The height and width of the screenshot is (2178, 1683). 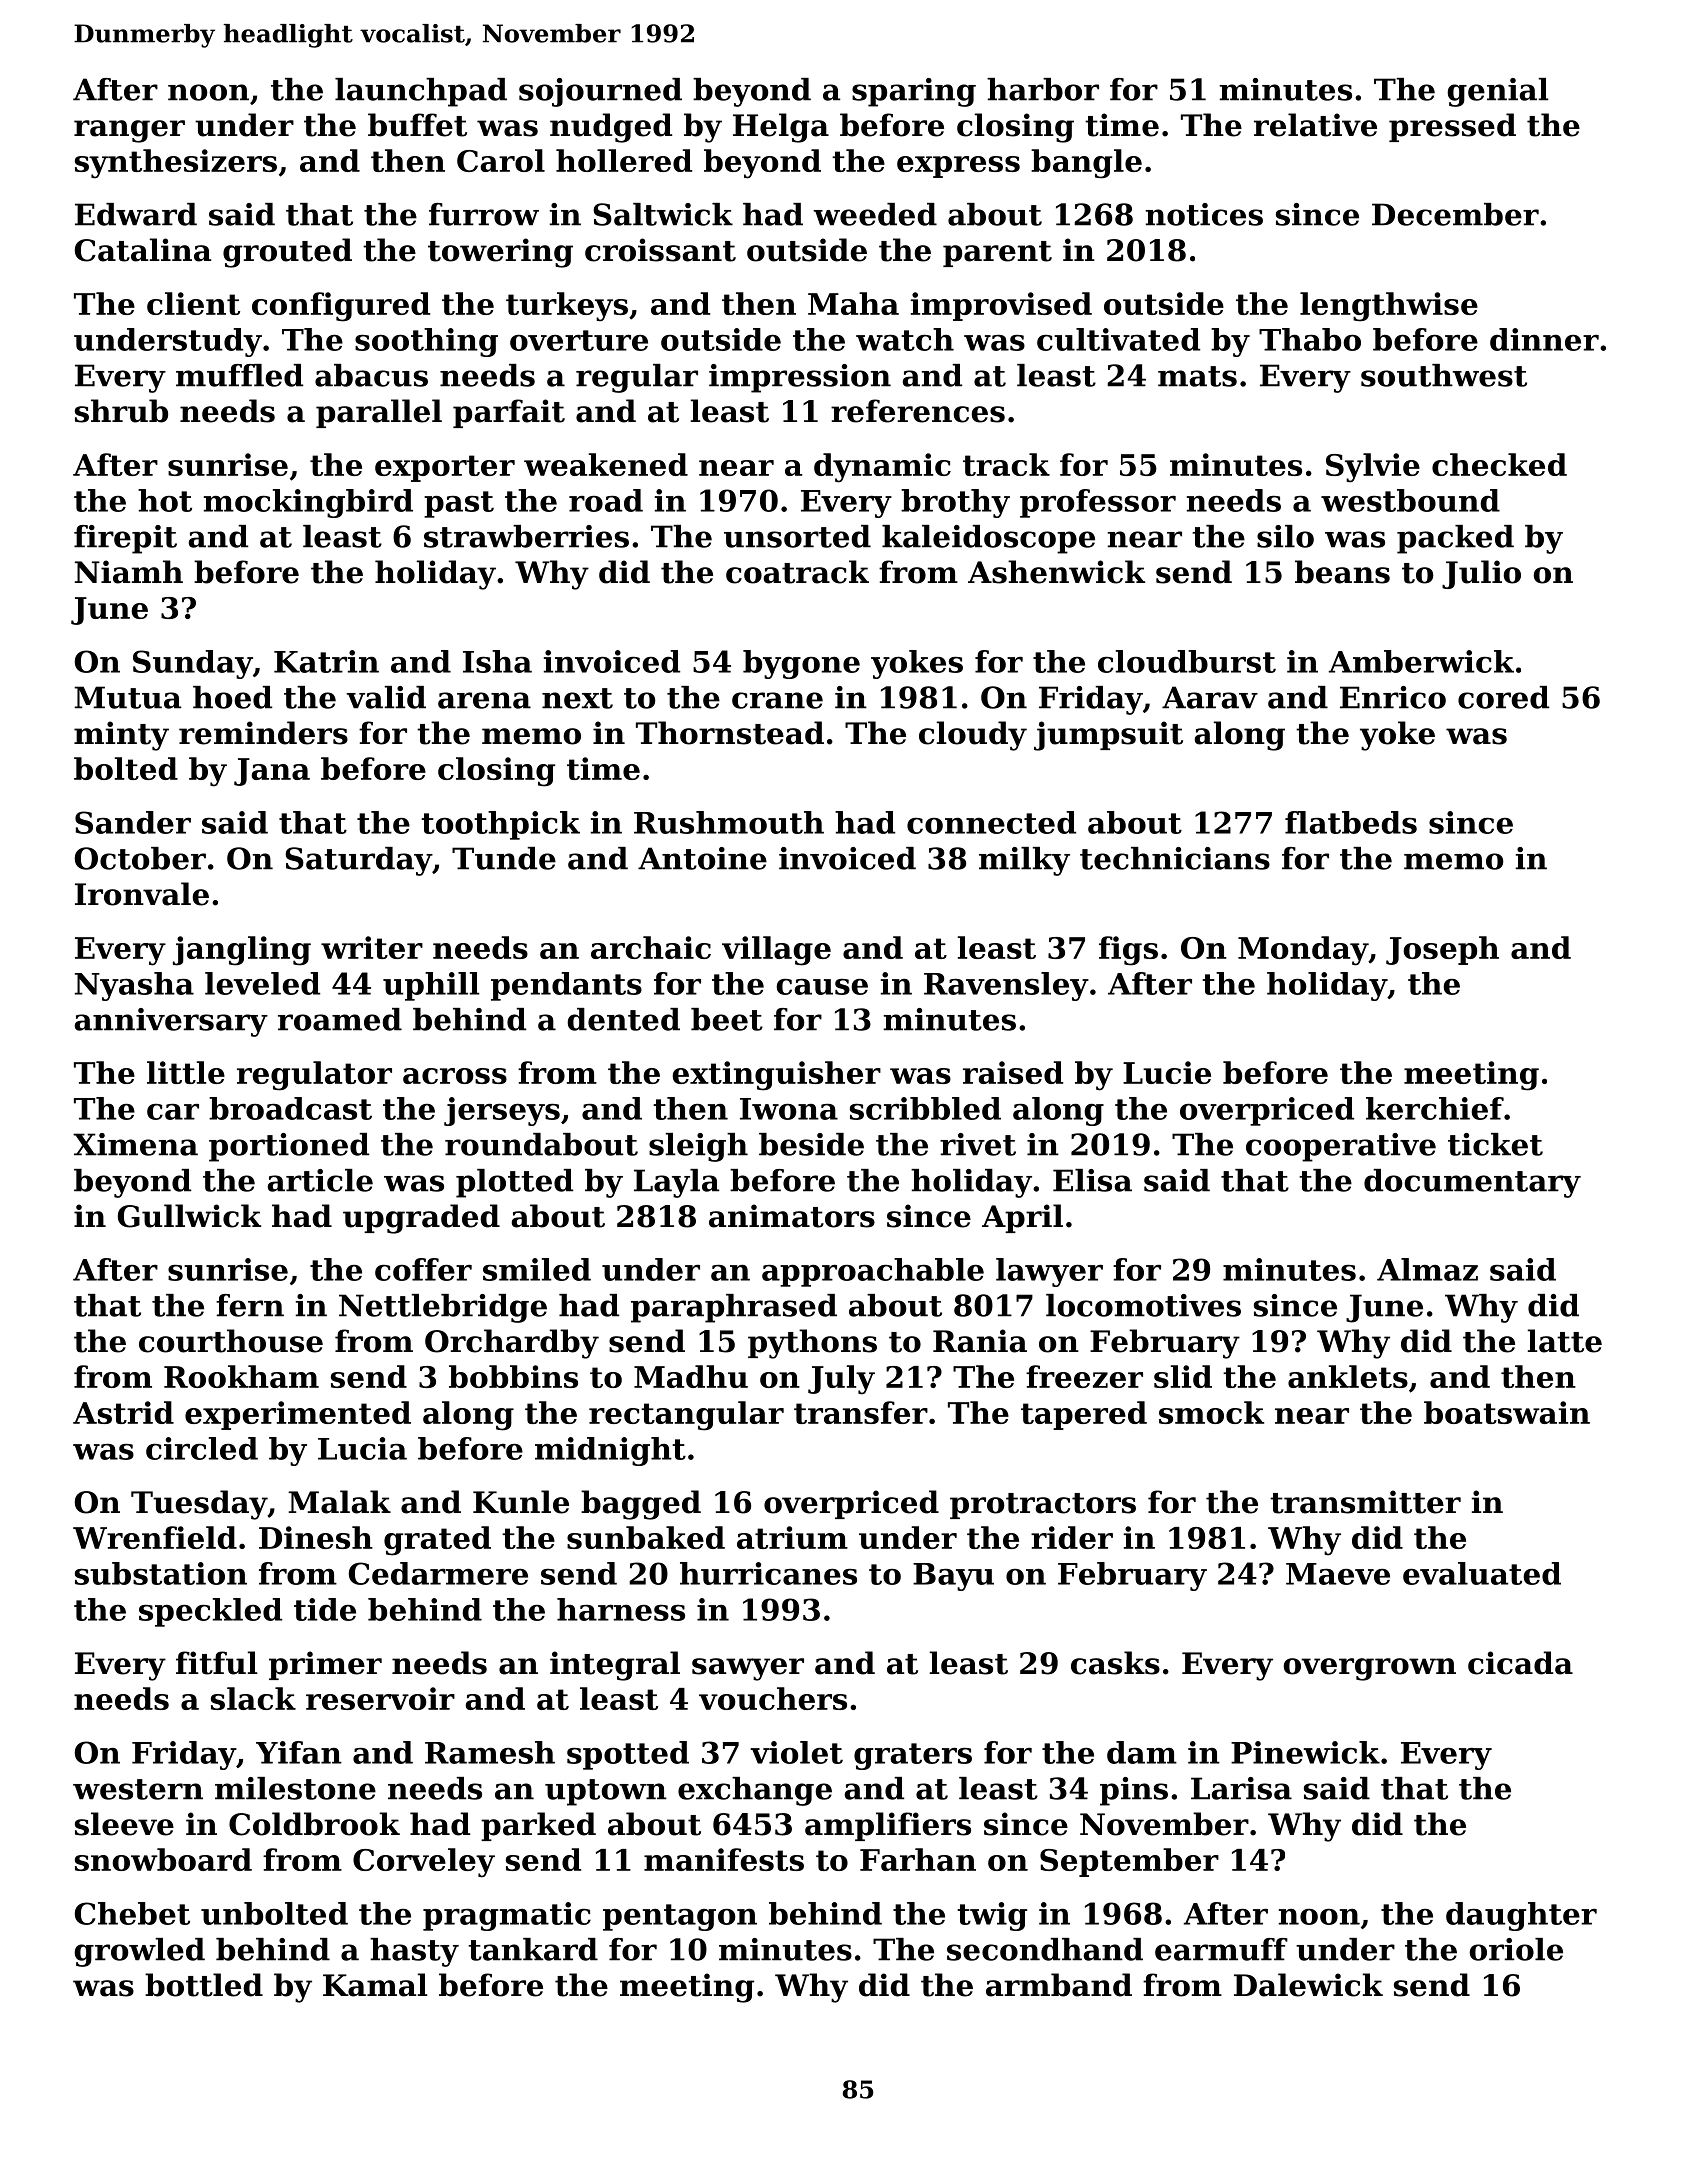 I want to click on dented, so click(x=623, y=1019).
